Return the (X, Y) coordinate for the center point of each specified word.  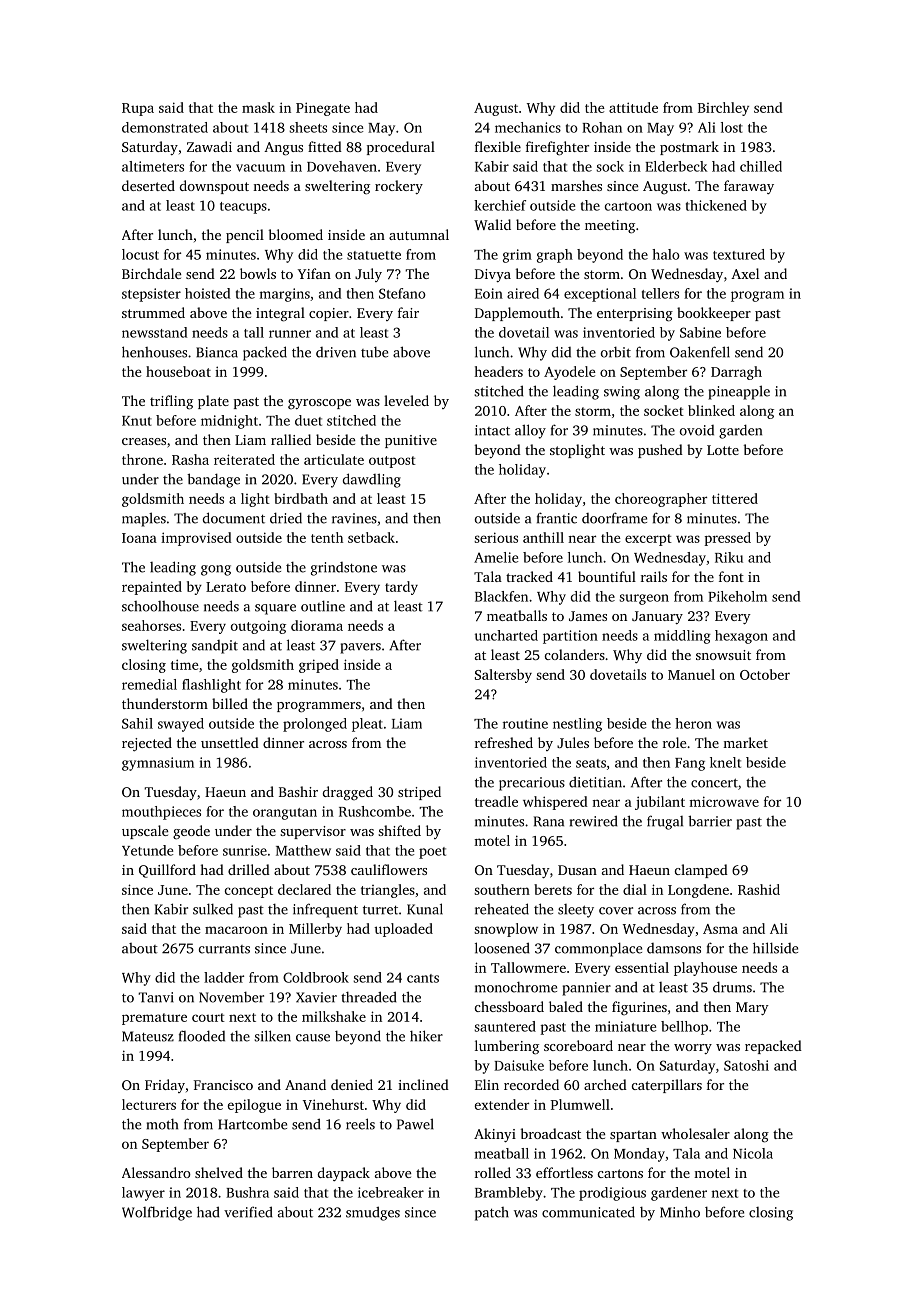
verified (248, 1212)
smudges (373, 1213)
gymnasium (158, 764)
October (765, 674)
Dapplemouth (517, 314)
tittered (735, 498)
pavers (360, 648)
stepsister (151, 295)
